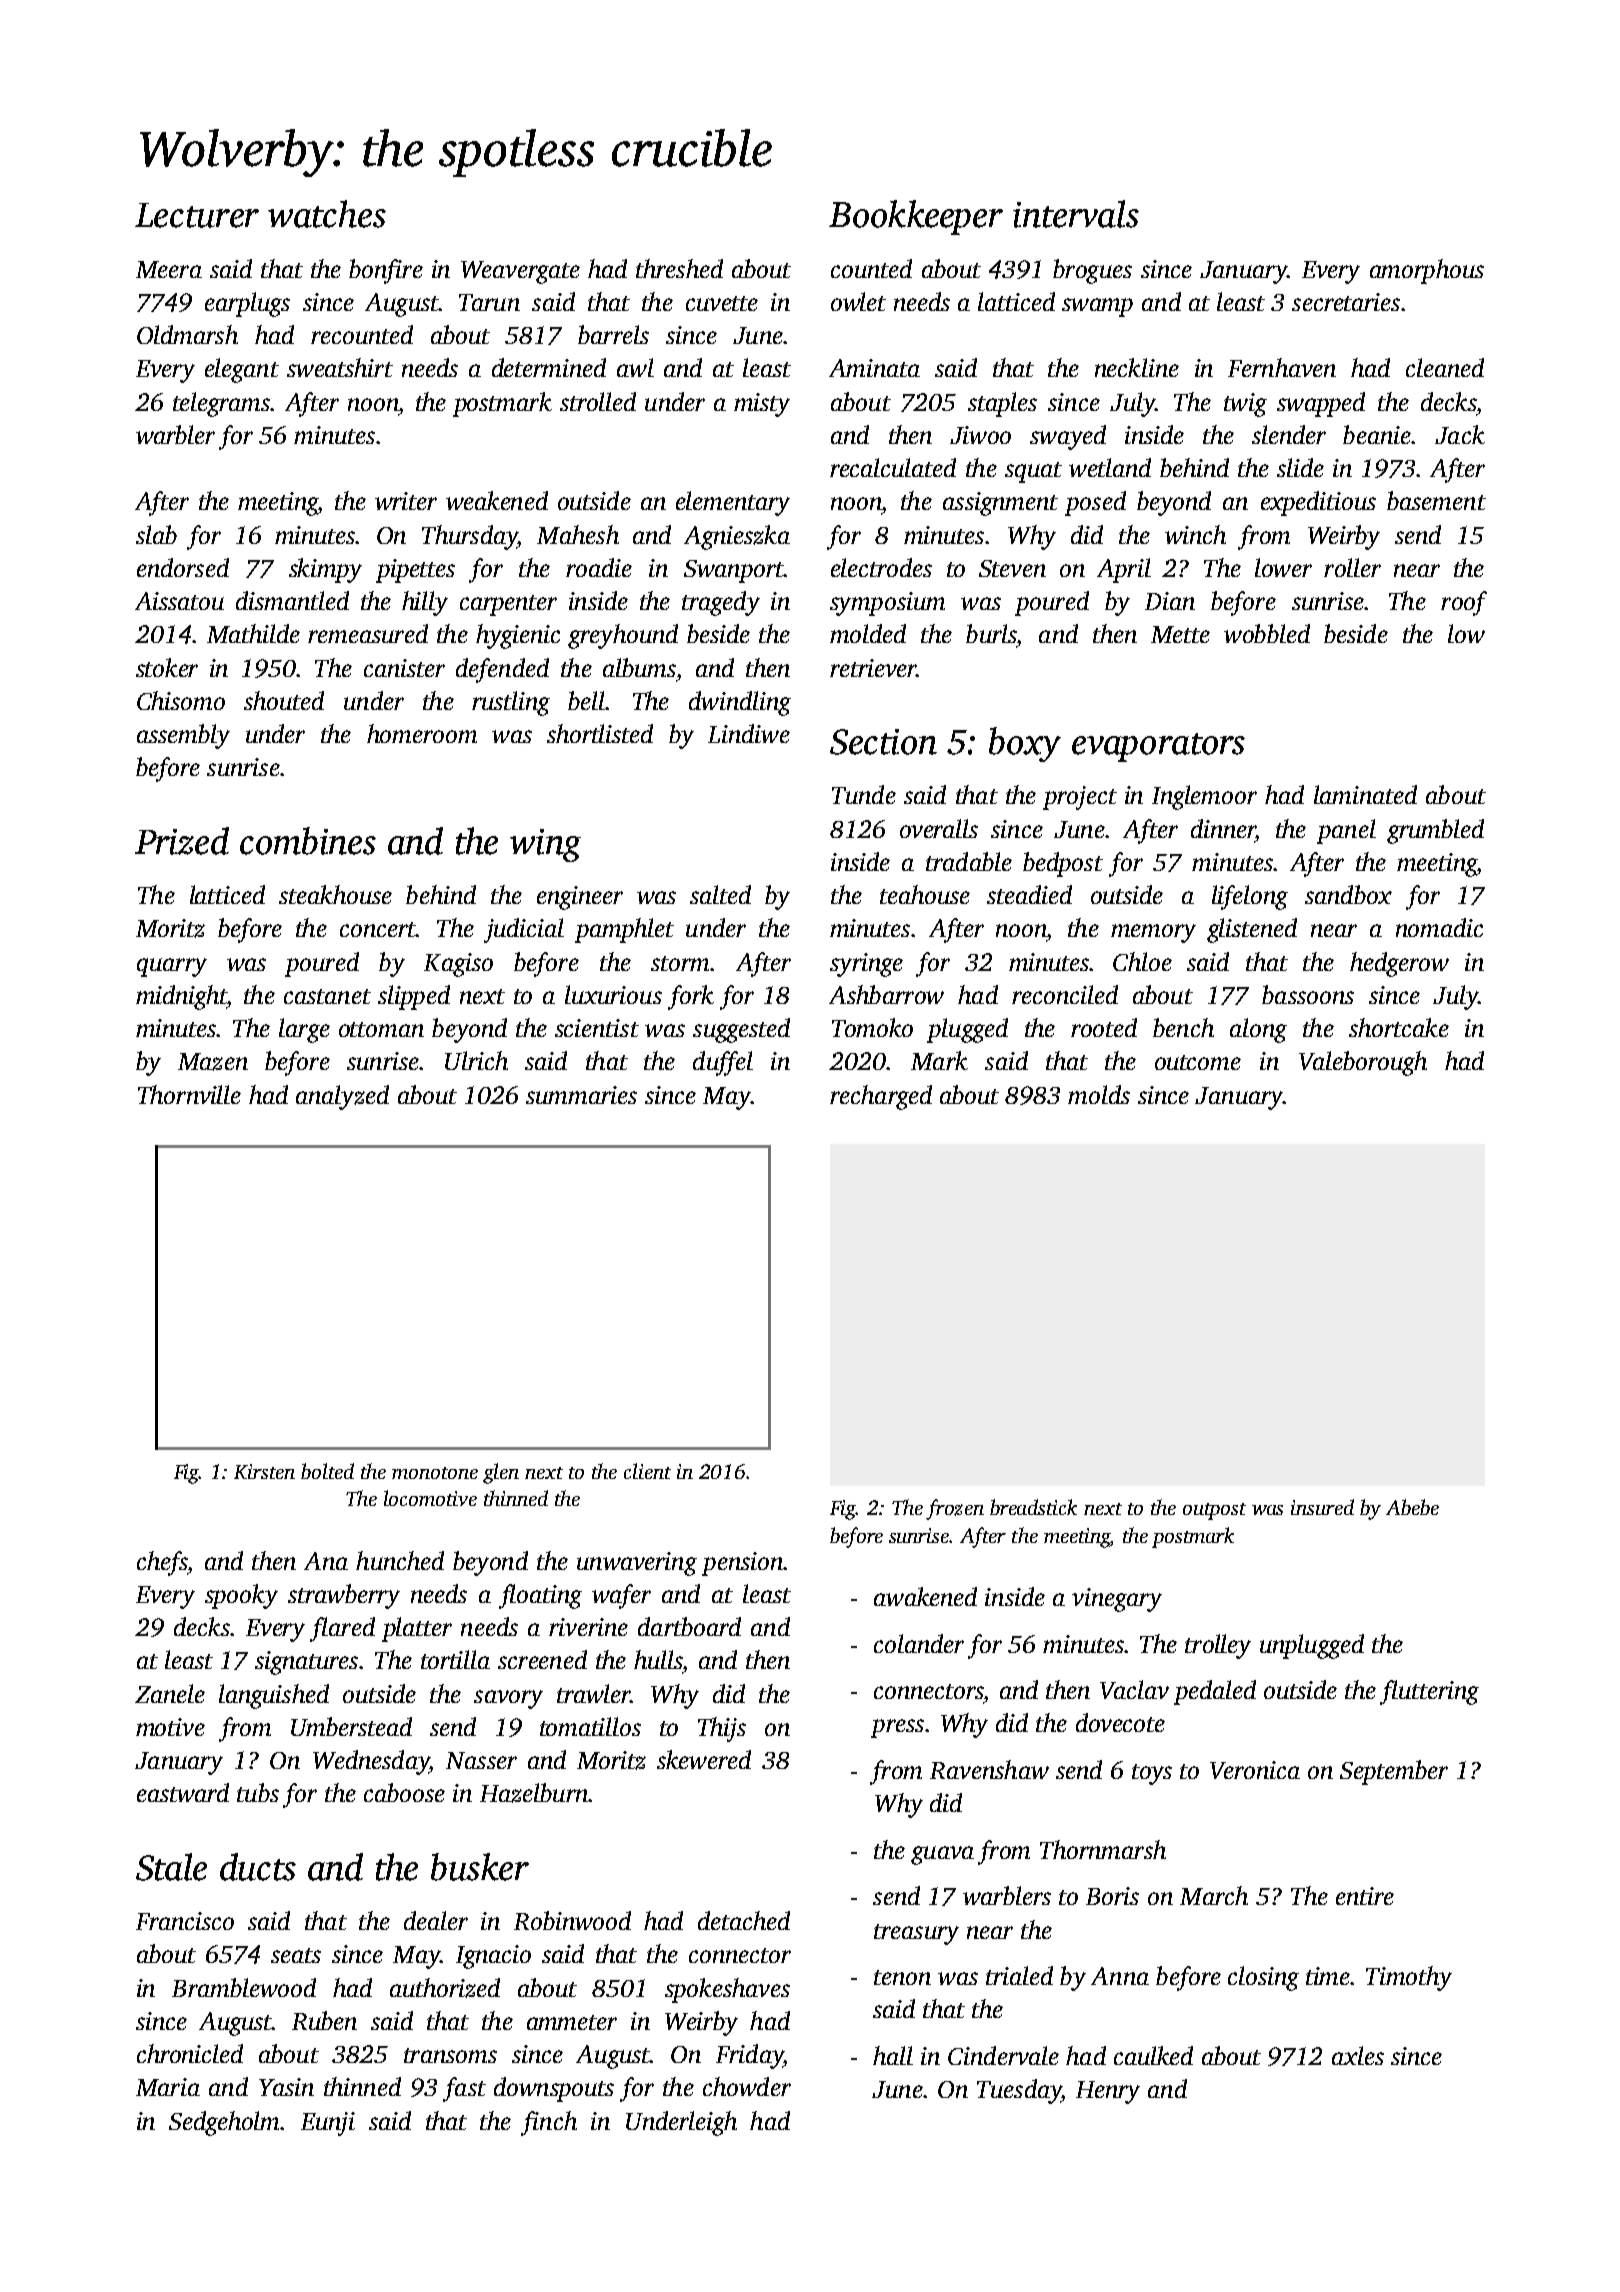 The width and height of the screenshot is (1620, 2292). What do you see at coordinates (581, 1095) in the screenshot?
I see `summaries` at bounding box center [581, 1095].
